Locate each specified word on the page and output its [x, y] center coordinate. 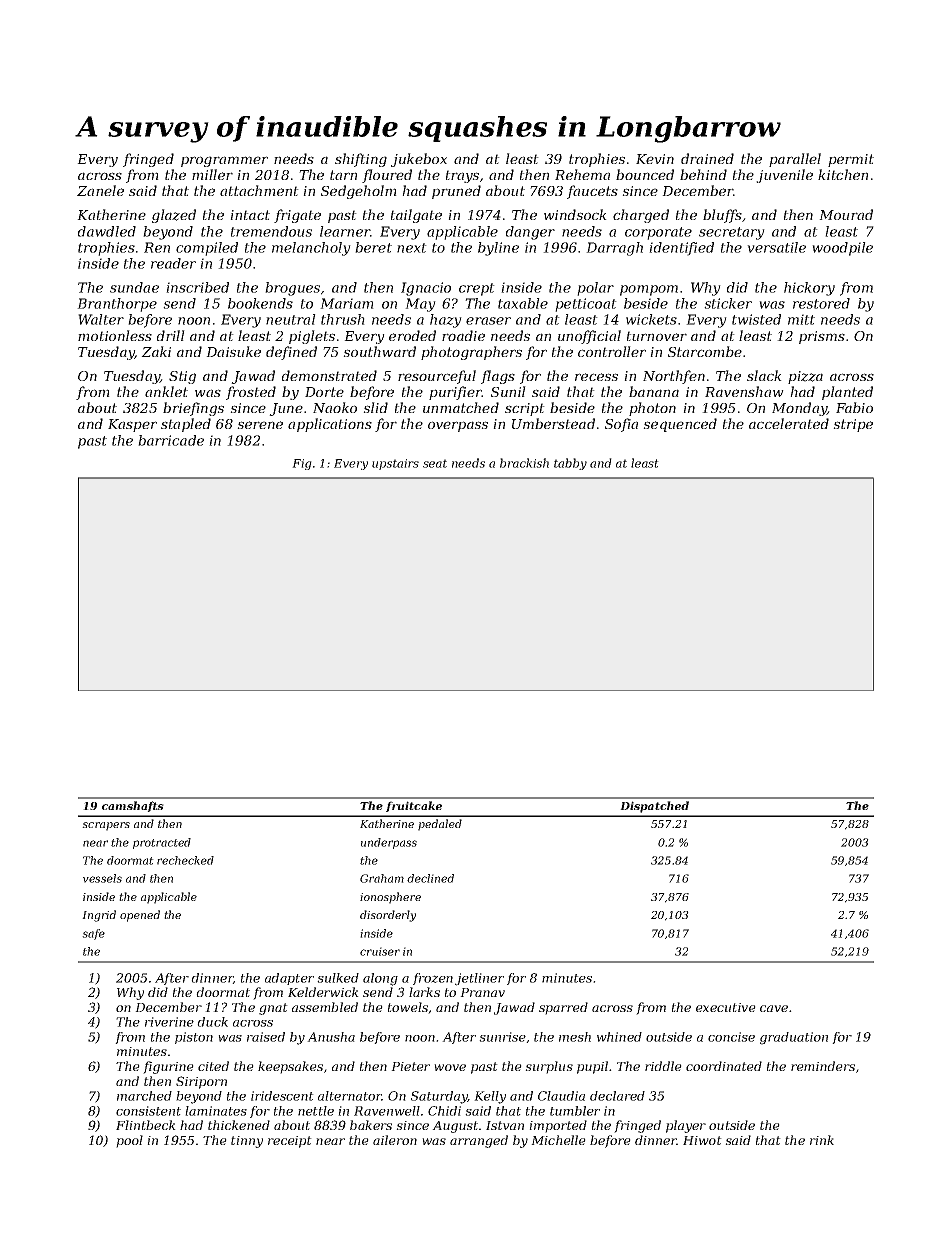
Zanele [100, 190]
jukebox [419, 160]
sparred [563, 1008]
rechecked [185, 860]
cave [774, 1008]
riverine [169, 1022]
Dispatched [654, 807]
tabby [570, 464]
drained [707, 158]
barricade [171, 440]
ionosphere [390, 898]
